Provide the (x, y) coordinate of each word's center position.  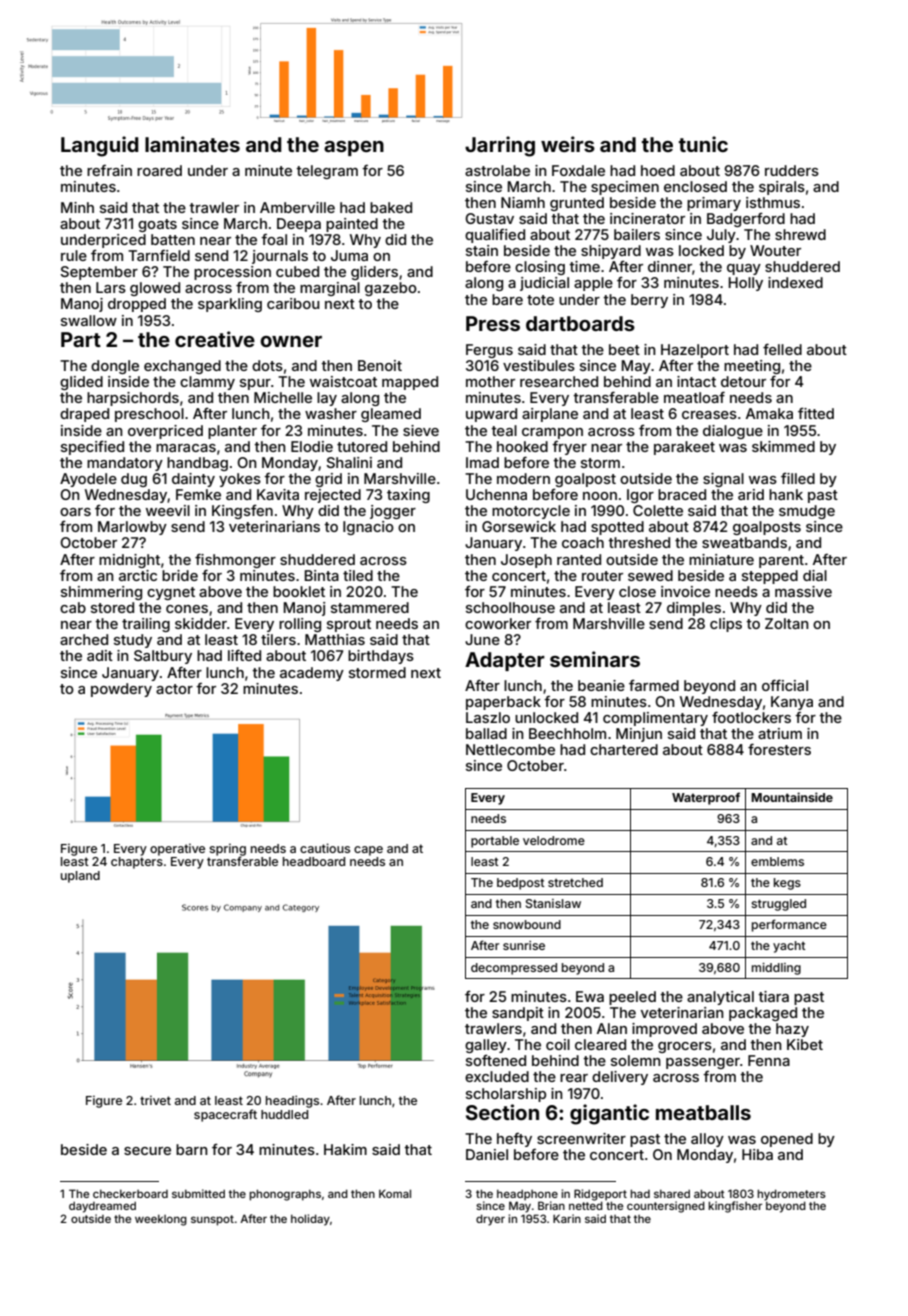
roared (159, 170)
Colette (658, 510)
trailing (146, 625)
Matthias (335, 639)
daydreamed (102, 1207)
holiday (310, 1220)
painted (352, 225)
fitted (816, 413)
